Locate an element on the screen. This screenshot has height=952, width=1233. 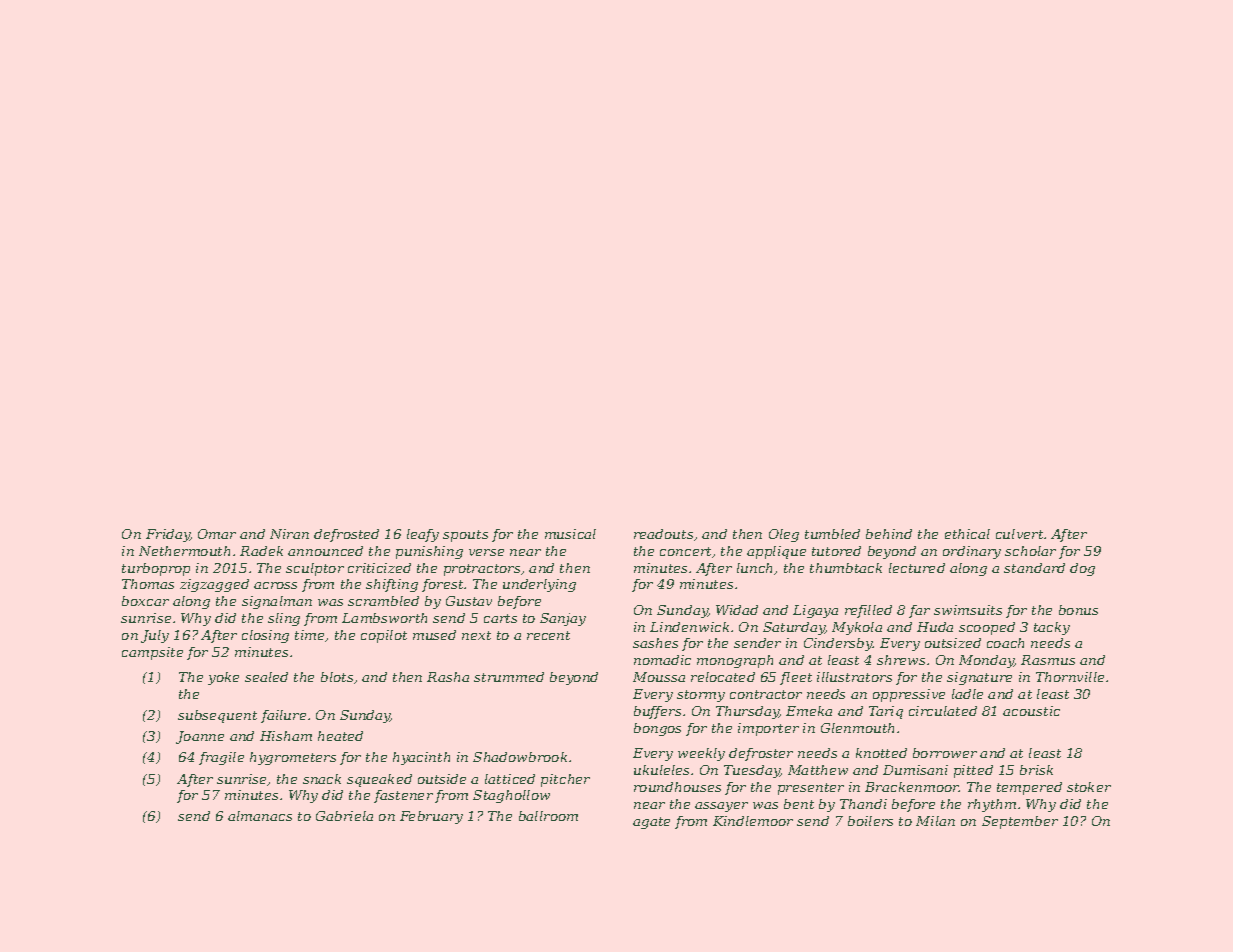
ethical is located at coordinates (967, 534).
